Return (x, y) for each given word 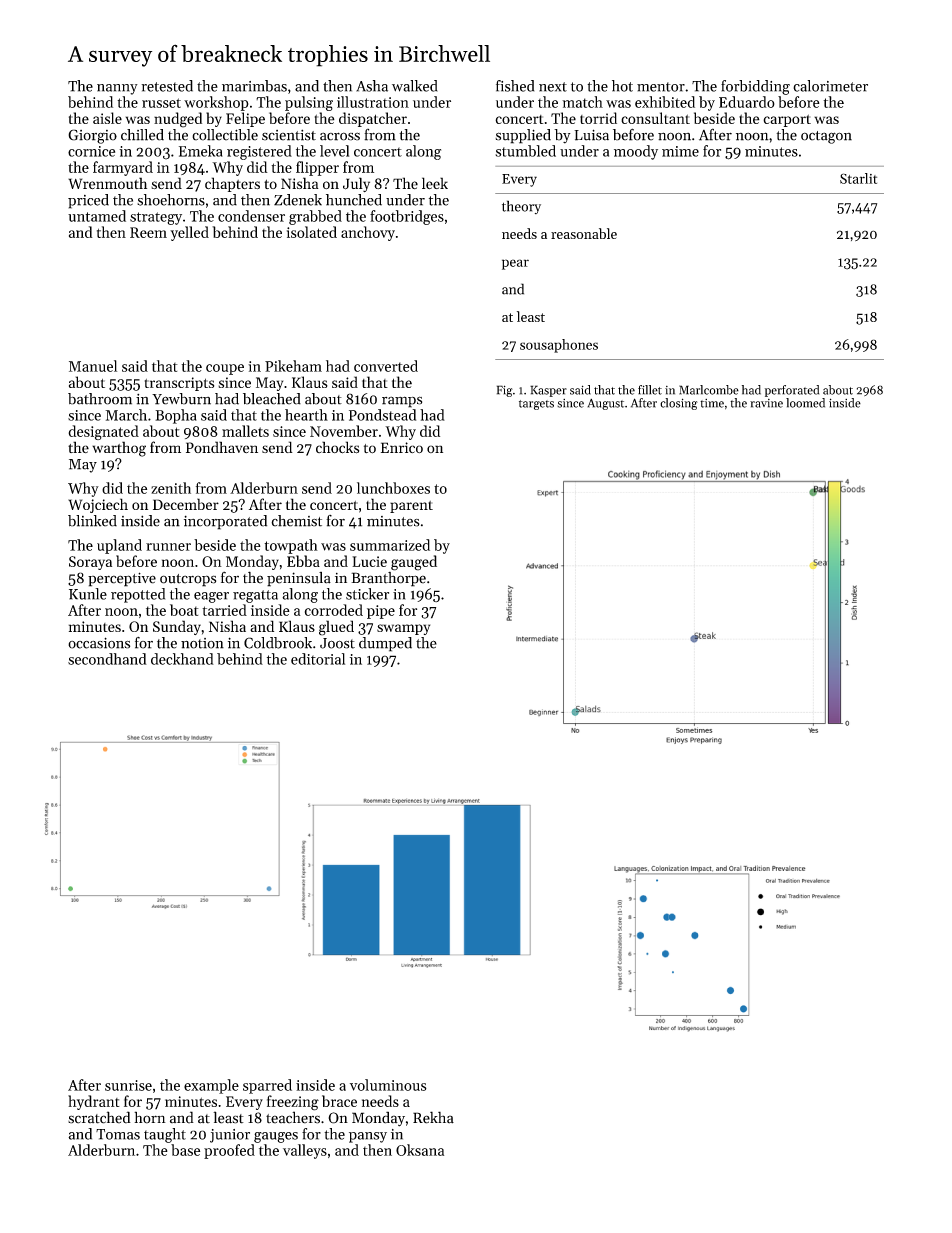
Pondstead (382, 415)
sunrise (128, 1085)
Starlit (858, 178)
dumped (385, 644)
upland (119, 546)
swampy (403, 629)
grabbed (315, 217)
